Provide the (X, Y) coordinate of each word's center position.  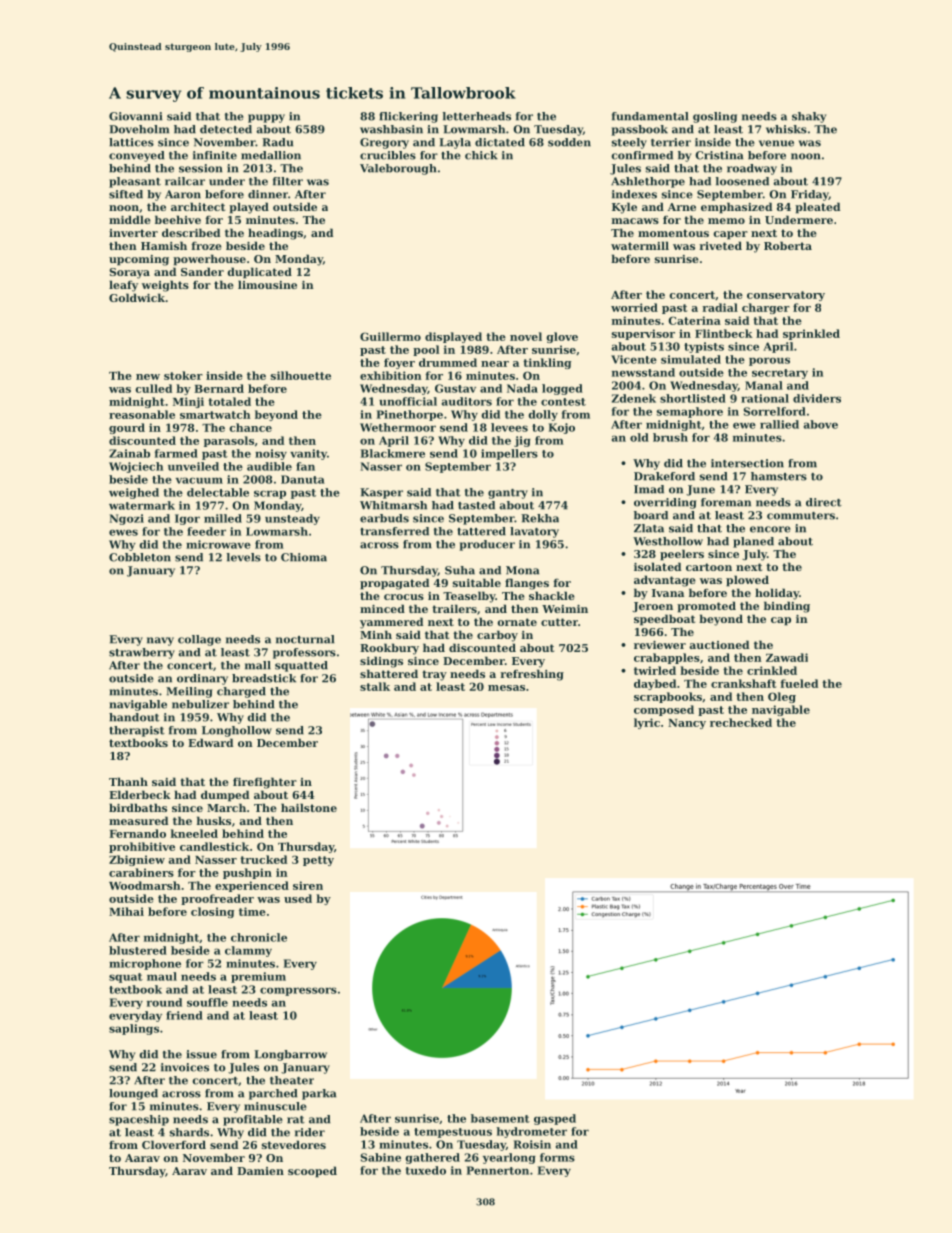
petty (318, 861)
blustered (138, 950)
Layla (455, 143)
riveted (720, 245)
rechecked (741, 722)
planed (753, 542)
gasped (555, 1119)
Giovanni (135, 116)
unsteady (292, 519)
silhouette (301, 375)
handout (134, 717)
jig (522, 441)
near (495, 364)
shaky (809, 117)
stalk (375, 686)
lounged (133, 1094)
